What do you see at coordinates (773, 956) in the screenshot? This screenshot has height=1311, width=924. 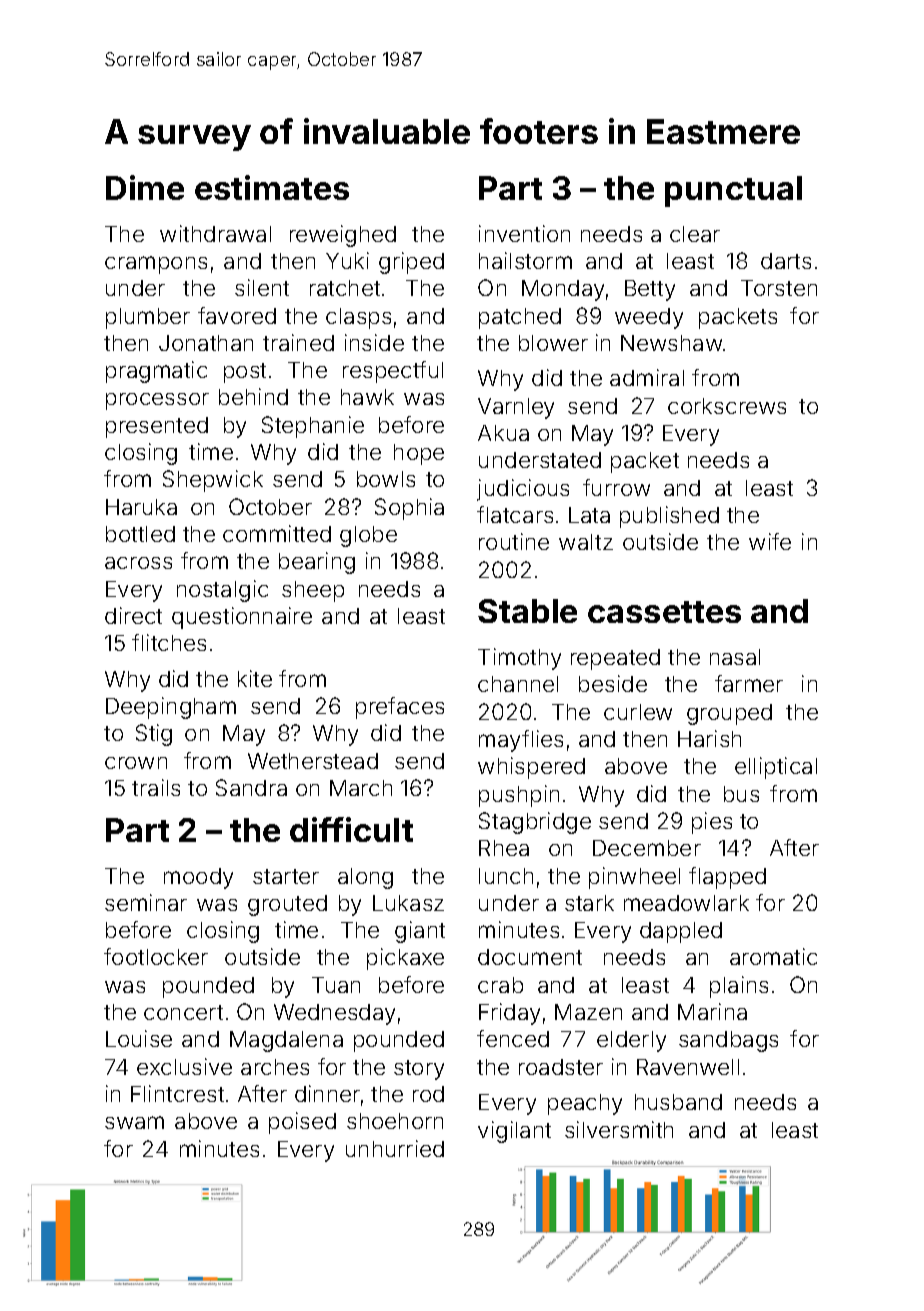 I see `aromatic` at bounding box center [773, 956].
